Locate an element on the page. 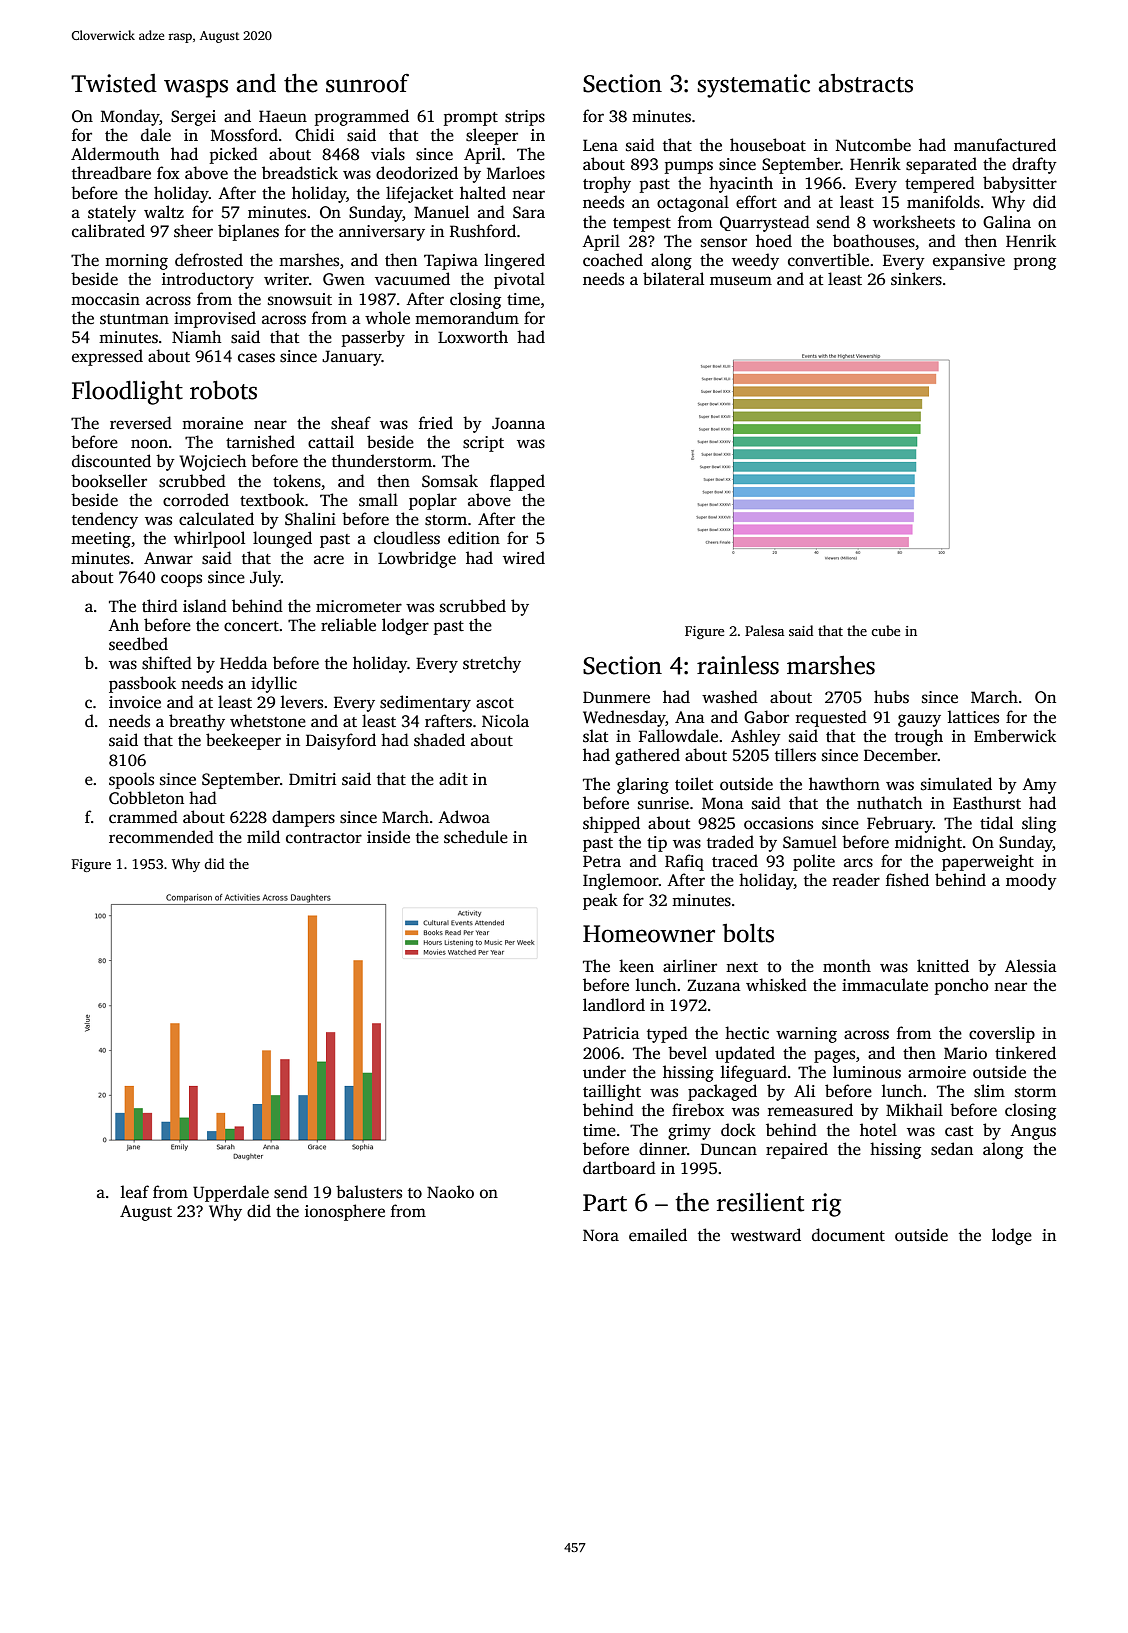  contractor is located at coordinates (324, 838).
